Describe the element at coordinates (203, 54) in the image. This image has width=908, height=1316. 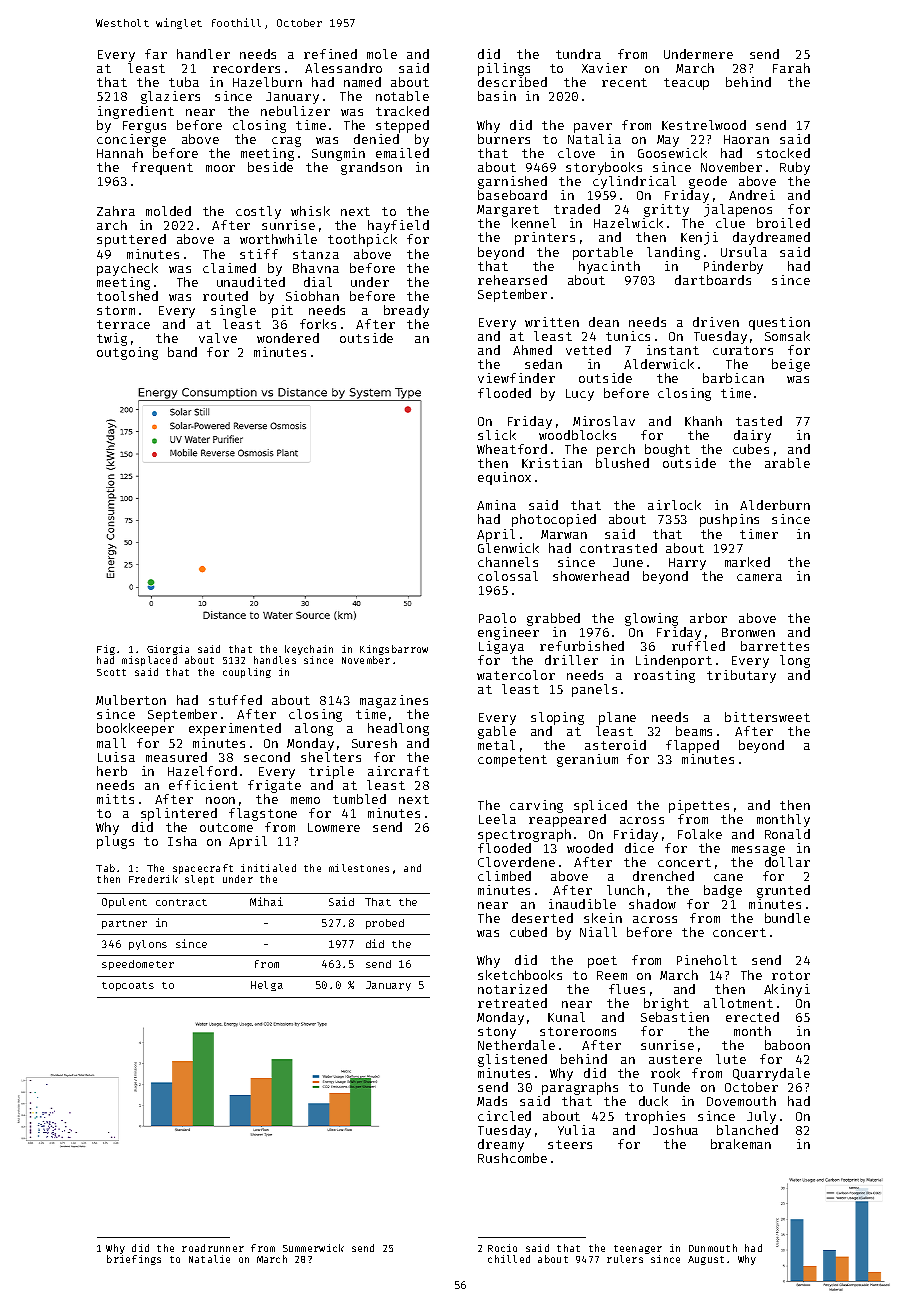
I see `handler` at that location.
